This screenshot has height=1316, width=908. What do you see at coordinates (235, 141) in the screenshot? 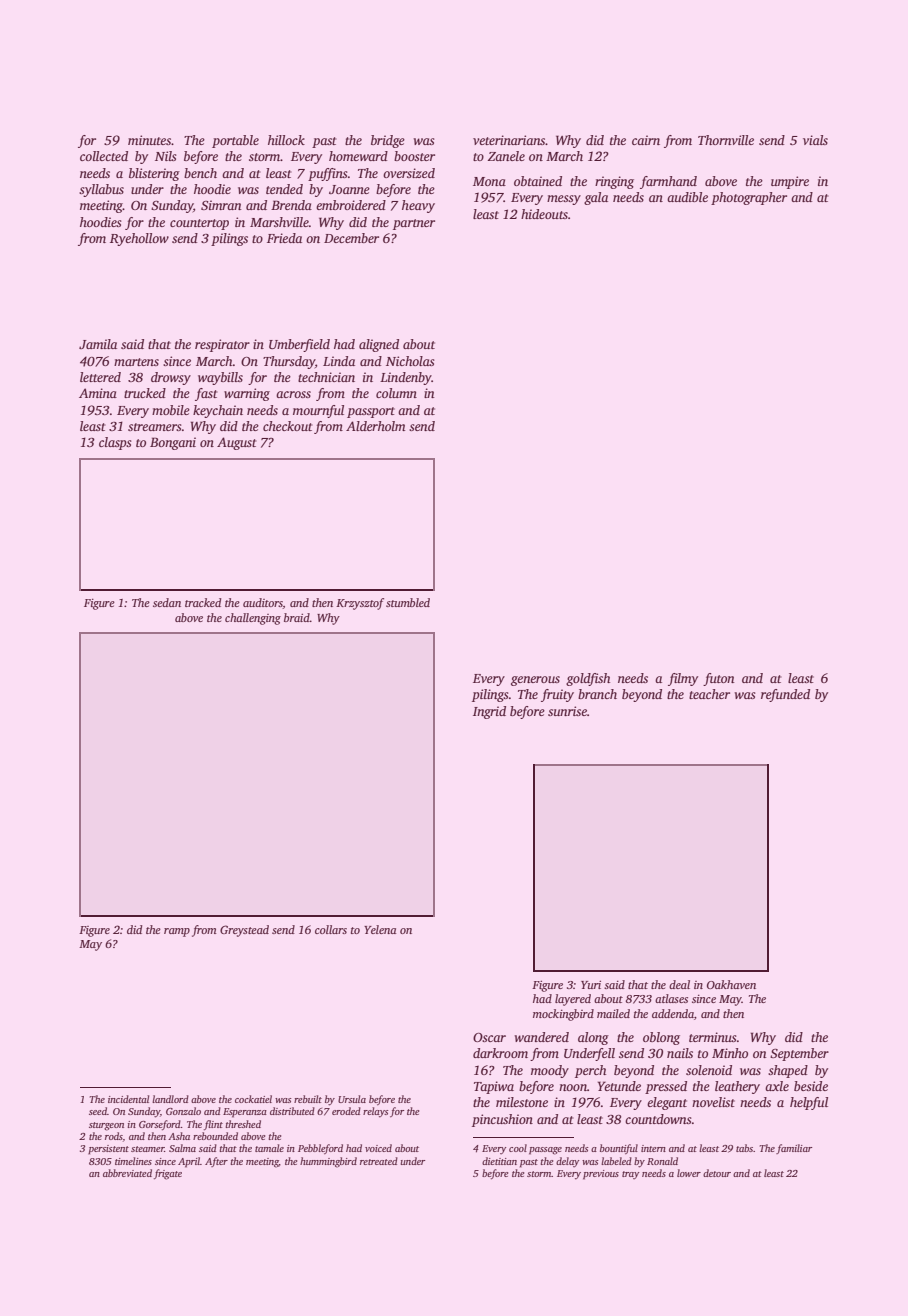
I see `portable` at bounding box center [235, 141].
